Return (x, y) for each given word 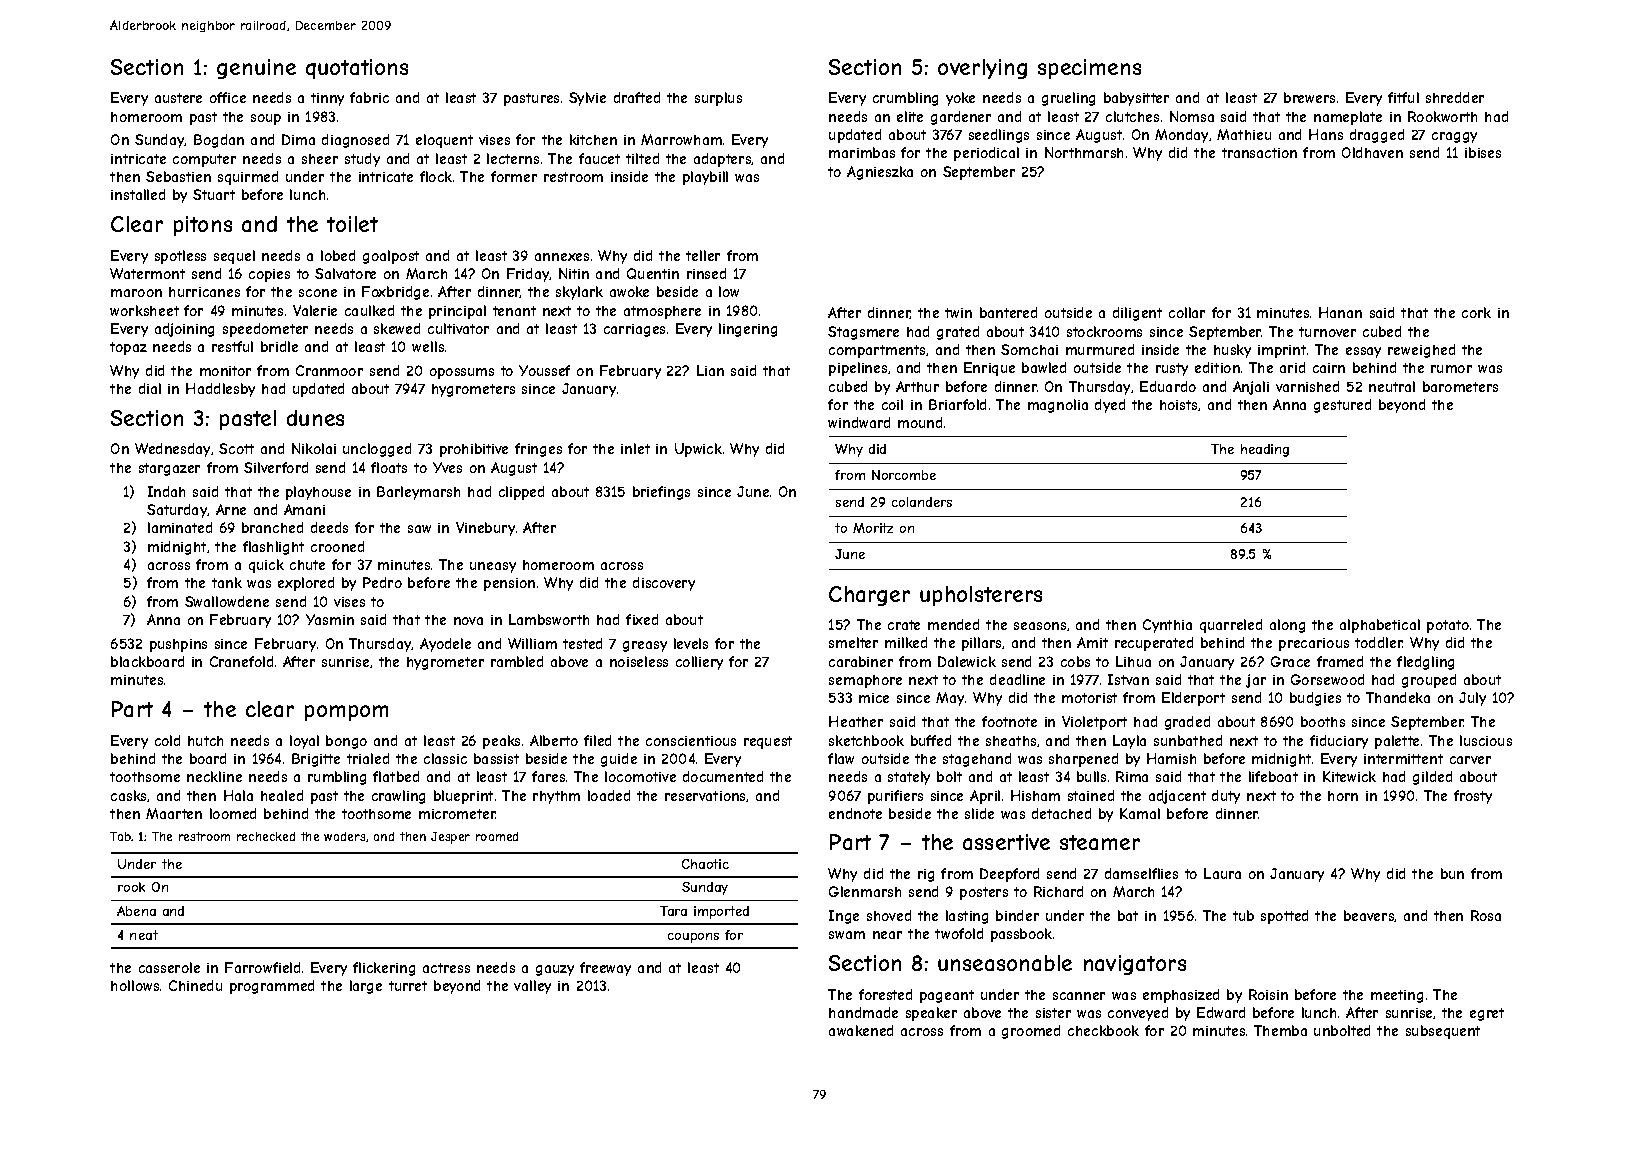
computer (204, 160)
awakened (861, 1030)
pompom (346, 713)
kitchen (593, 139)
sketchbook (866, 740)
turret (408, 986)
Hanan (1340, 312)
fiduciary (1339, 742)
